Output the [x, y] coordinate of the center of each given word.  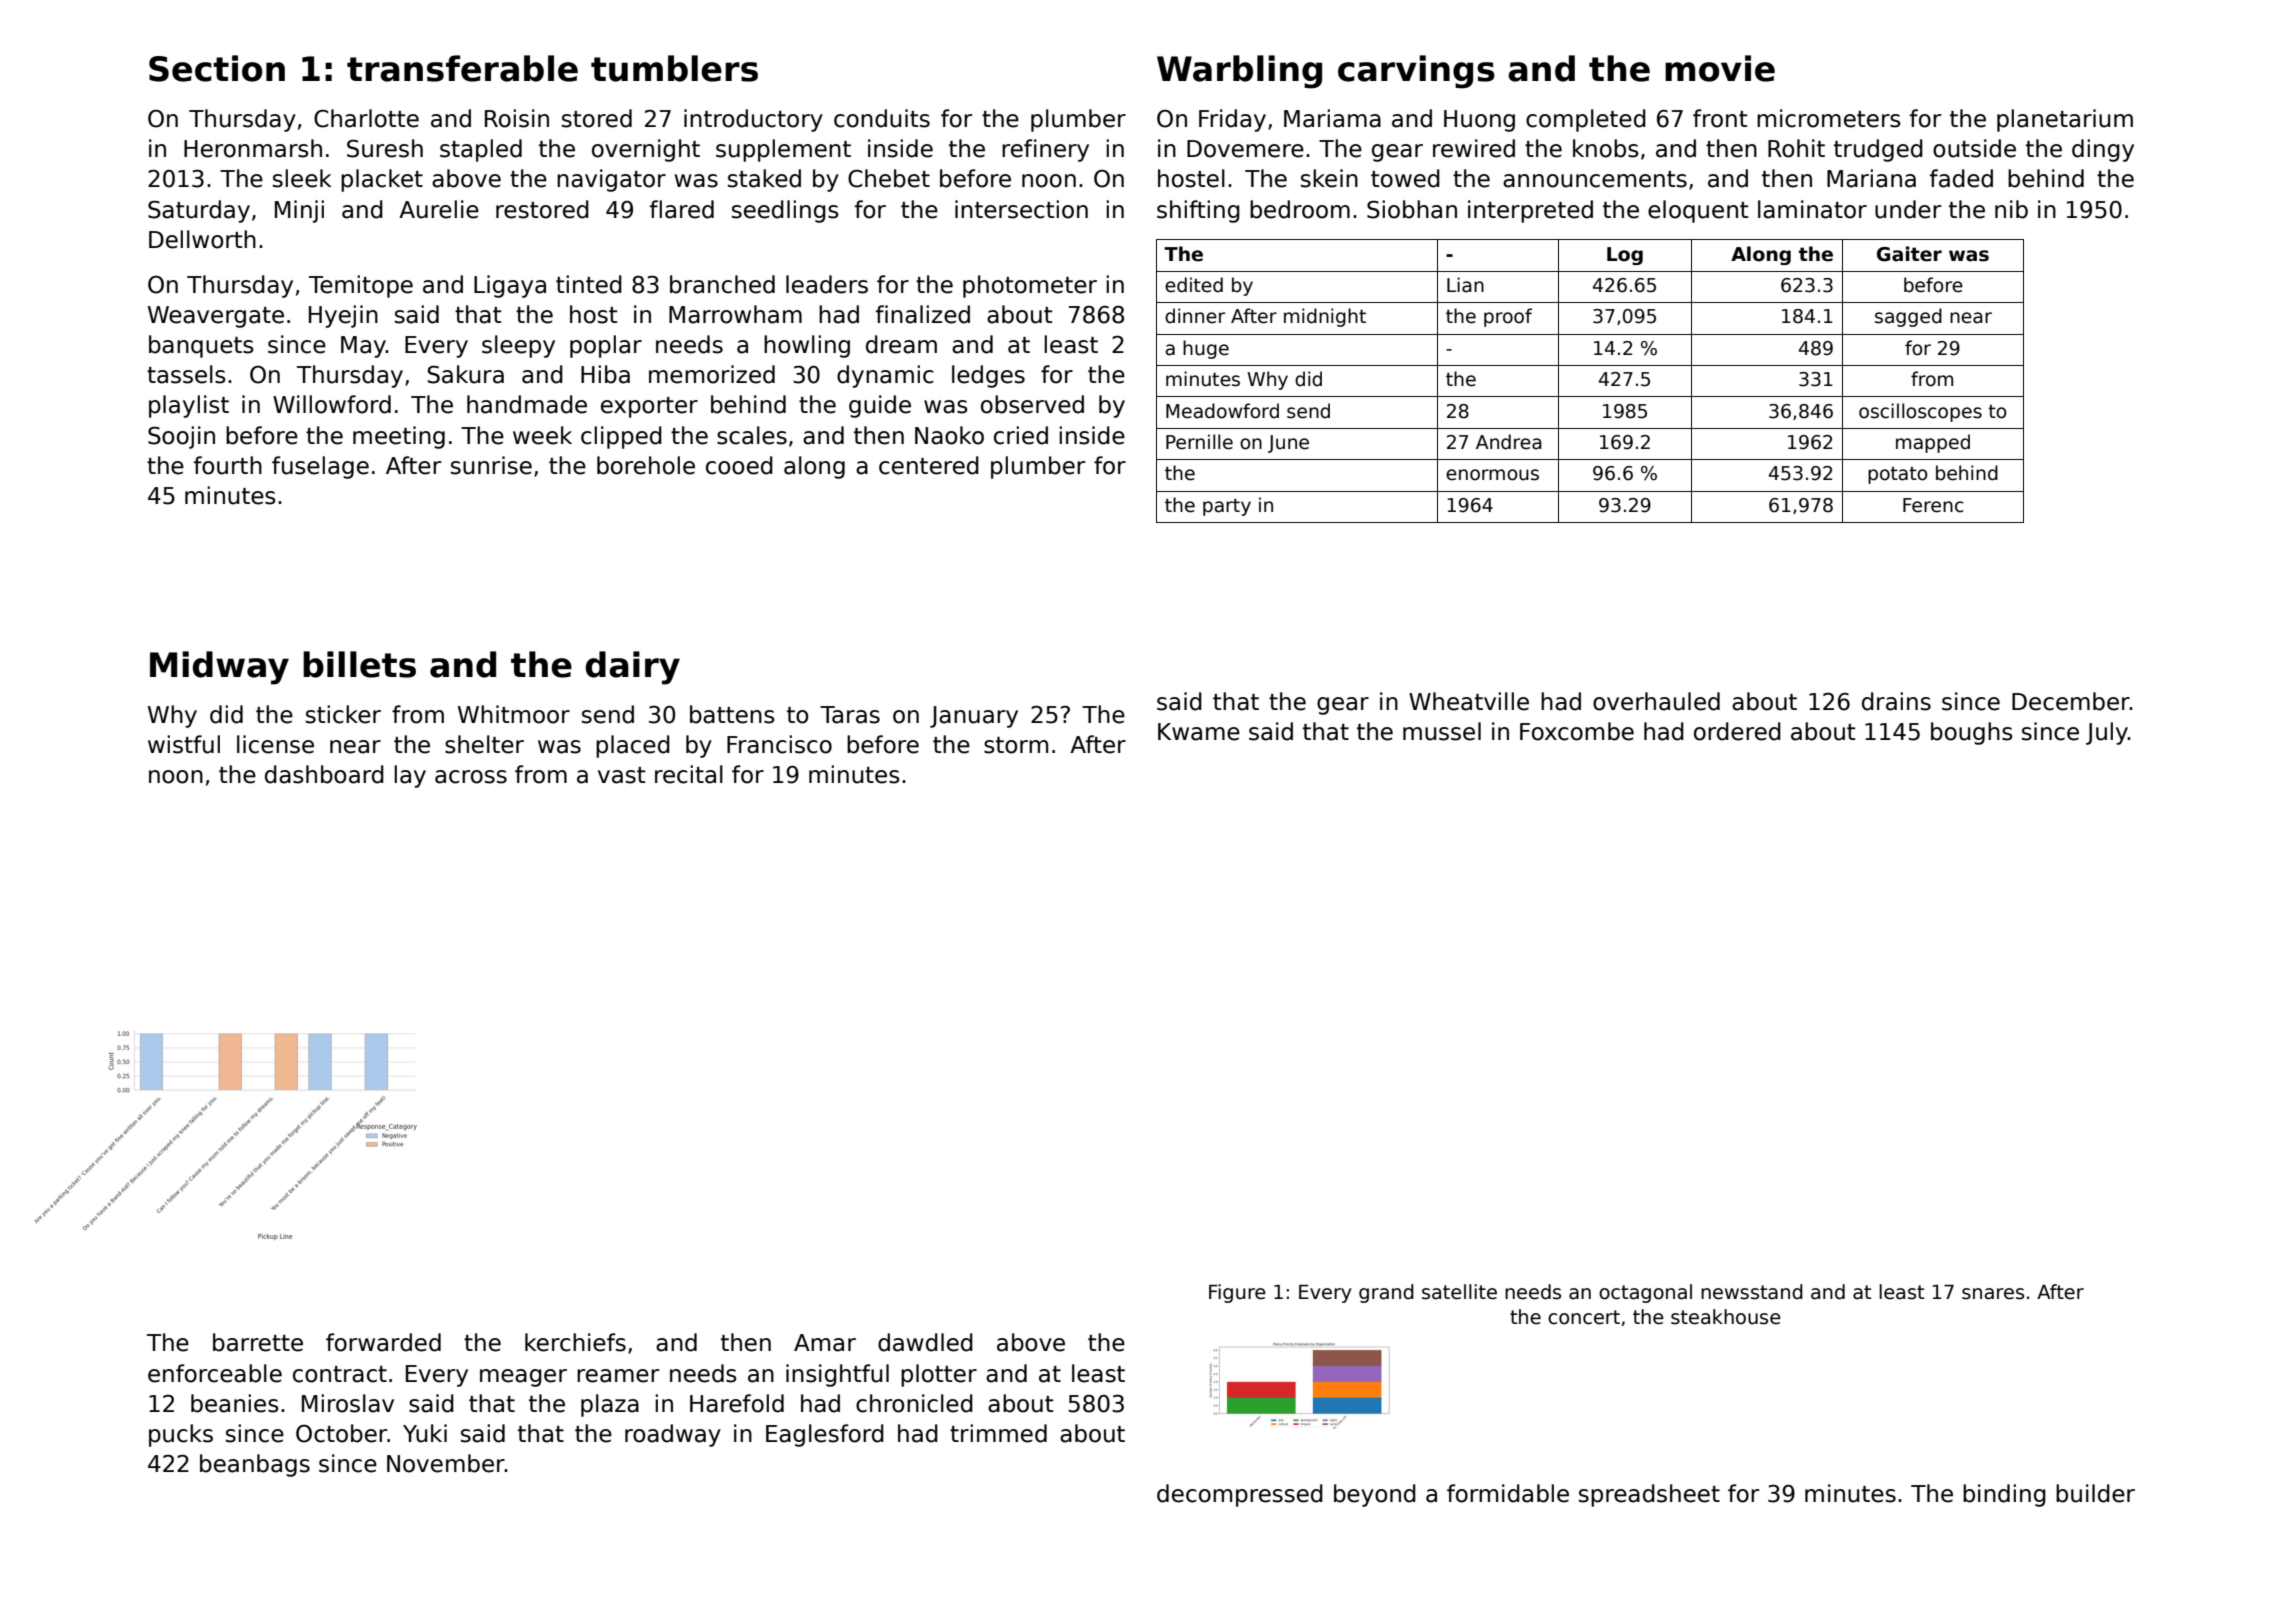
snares [1993, 1294]
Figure [1237, 1293]
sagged [1908, 317]
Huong [1479, 121]
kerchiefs [575, 1342]
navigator [611, 180]
